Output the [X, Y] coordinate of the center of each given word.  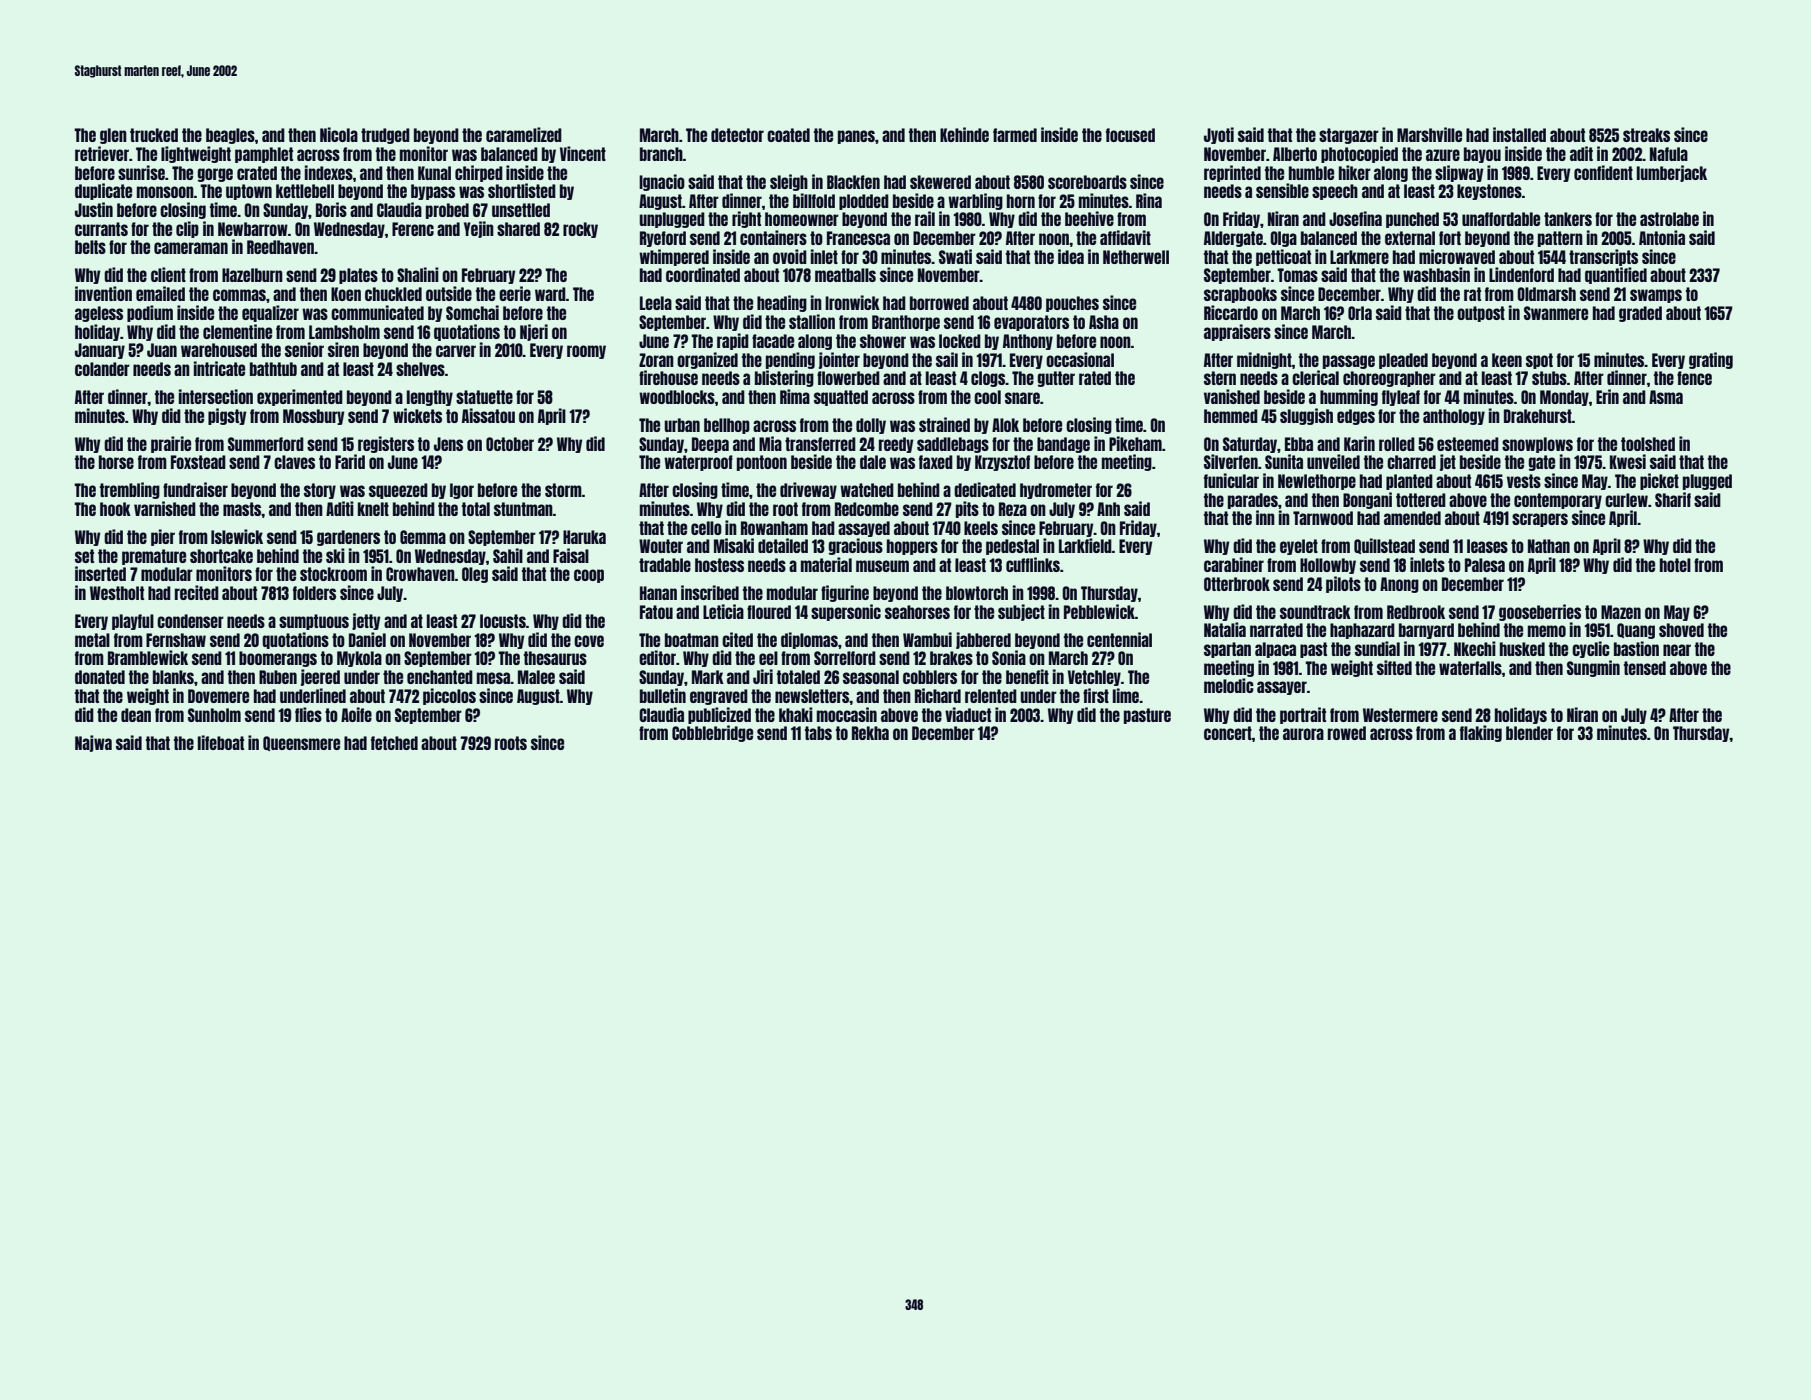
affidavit [1125, 237]
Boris [331, 209]
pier [163, 537]
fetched [394, 743]
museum [882, 566]
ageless [99, 314]
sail [947, 359]
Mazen [1621, 612]
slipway [1459, 173]
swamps [1656, 296]
